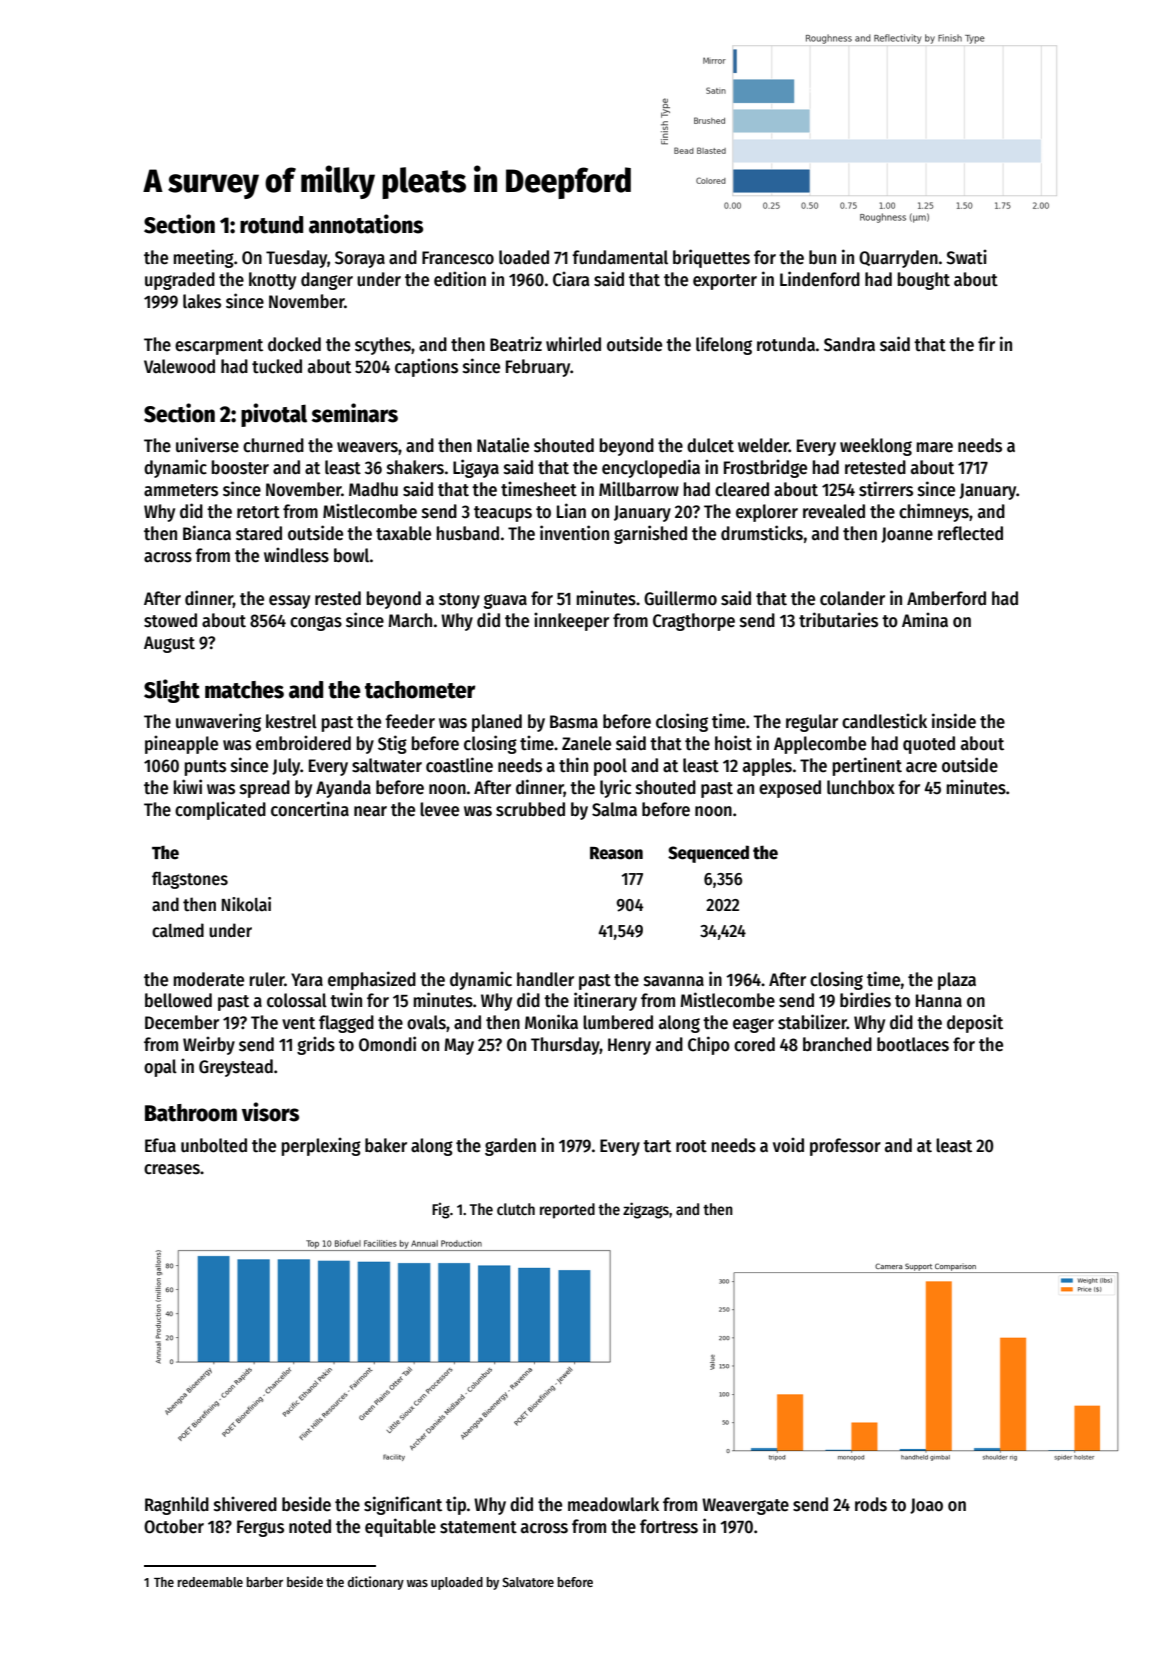  Describe the element at coordinates (210, 1582) in the screenshot. I see `redeemable` at that location.
